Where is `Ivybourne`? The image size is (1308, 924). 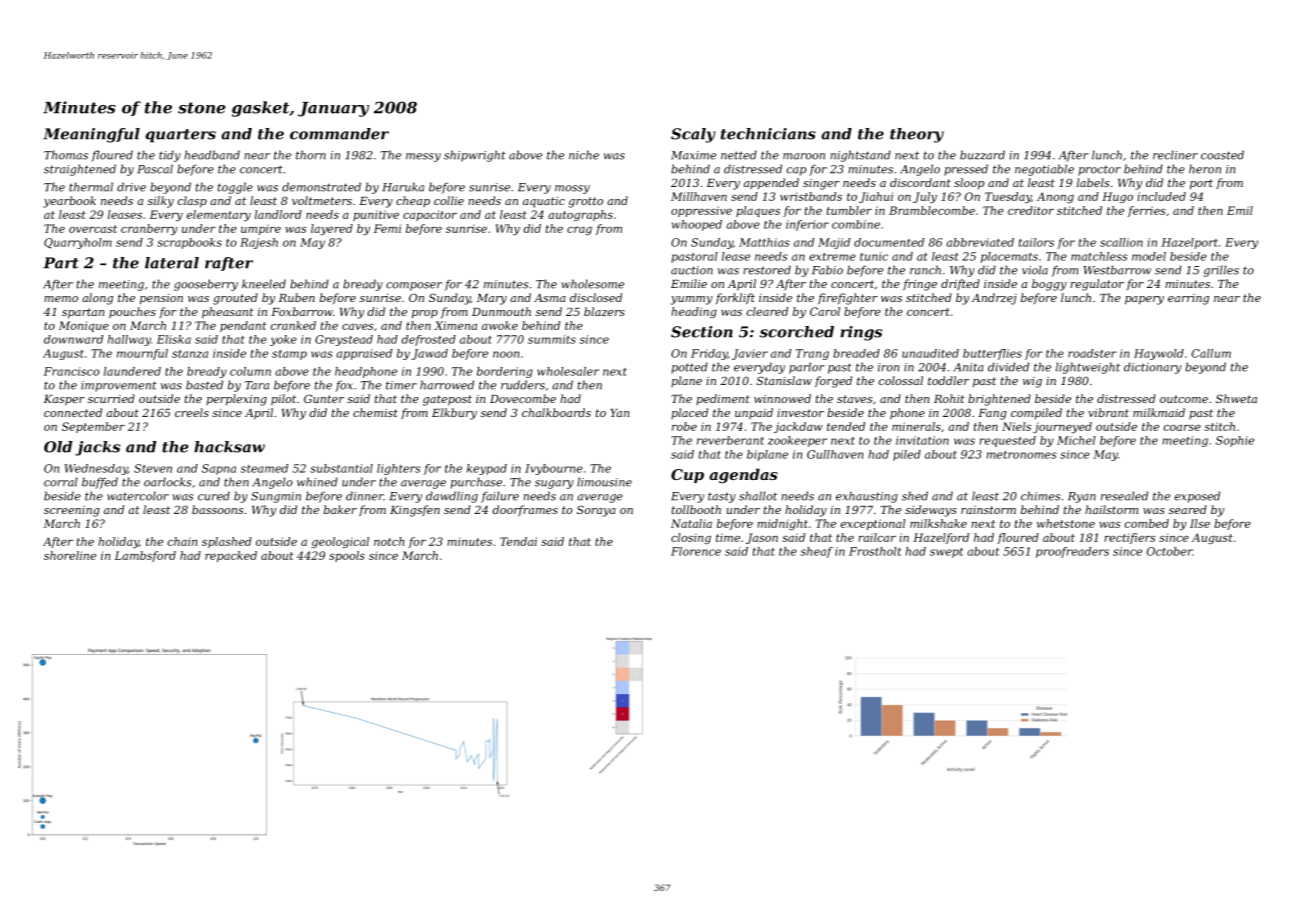 Ivybourne is located at coordinates (554, 469).
